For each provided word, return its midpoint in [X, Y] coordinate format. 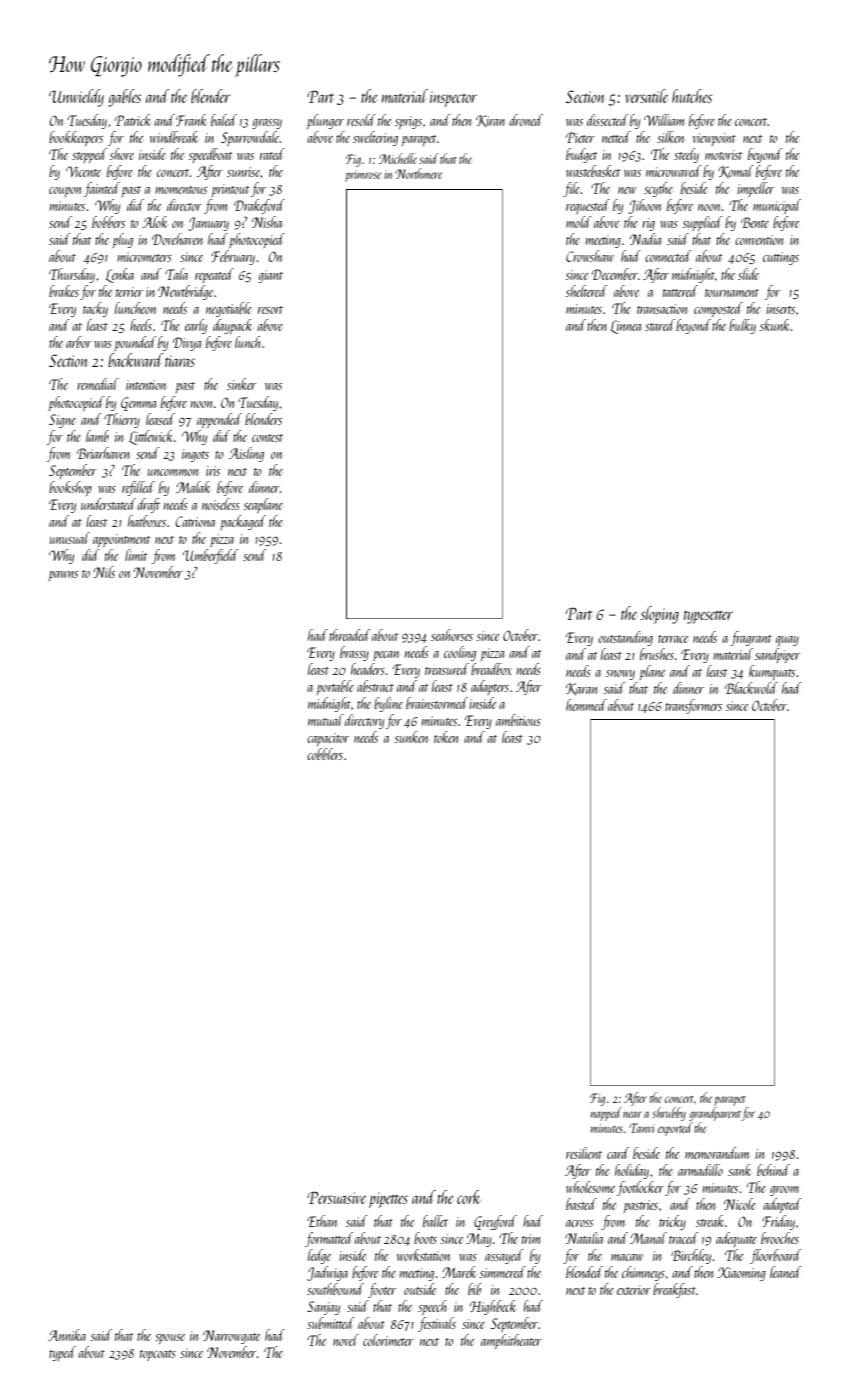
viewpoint [714, 139]
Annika [67, 1335]
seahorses [452, 635]
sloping [659, 615]
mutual [326, 720]
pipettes [388, 1200]
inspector [453, 99]
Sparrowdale [250, 138]
